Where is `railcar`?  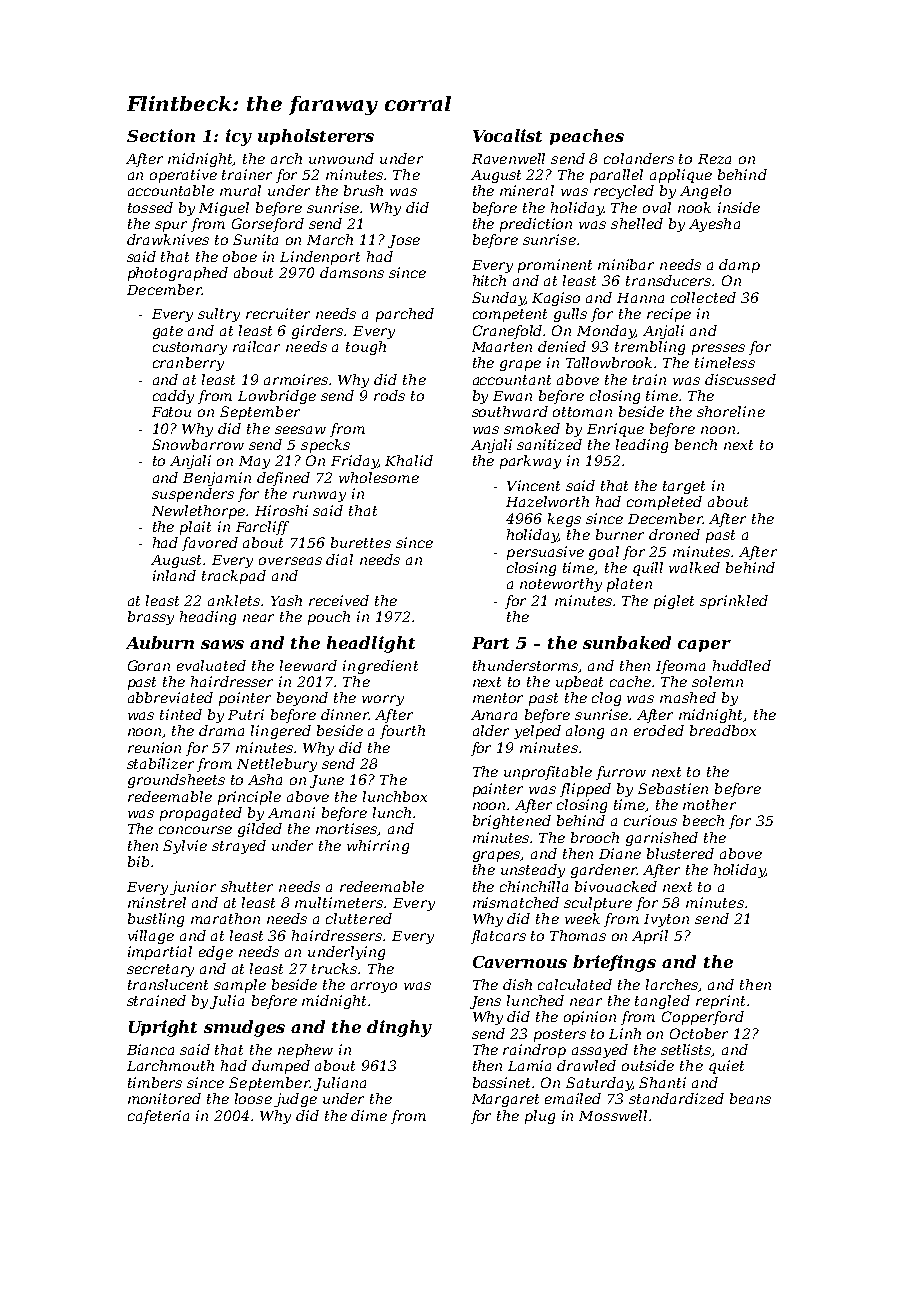
railcar is located at coordinates (256, 346).
